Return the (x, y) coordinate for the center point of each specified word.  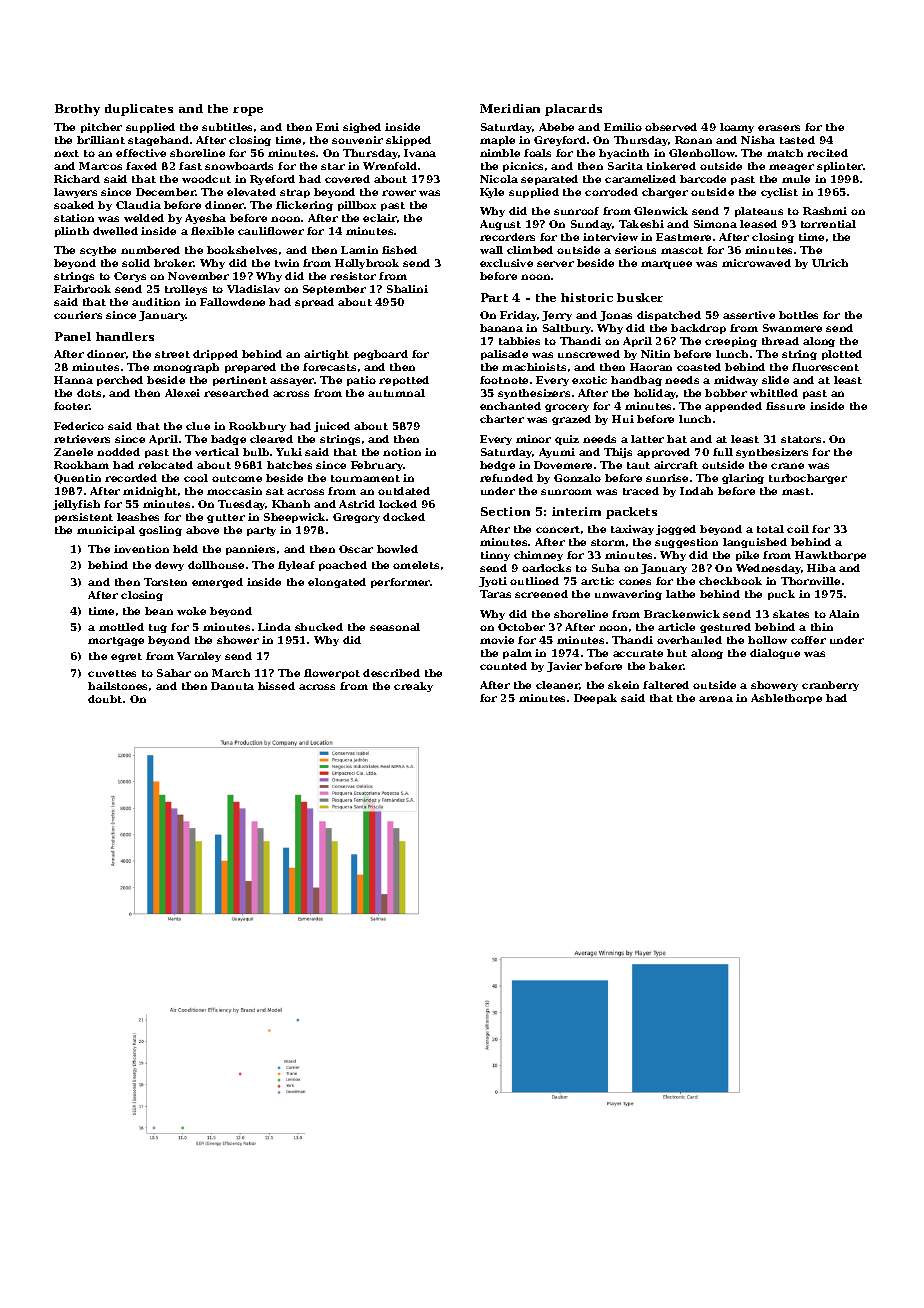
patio (361, 381)
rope (248, 111)
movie (497, 640)
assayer (292, 382)
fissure (785, 406)
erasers (779, 128)
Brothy (77, 110)
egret (126, 657)
